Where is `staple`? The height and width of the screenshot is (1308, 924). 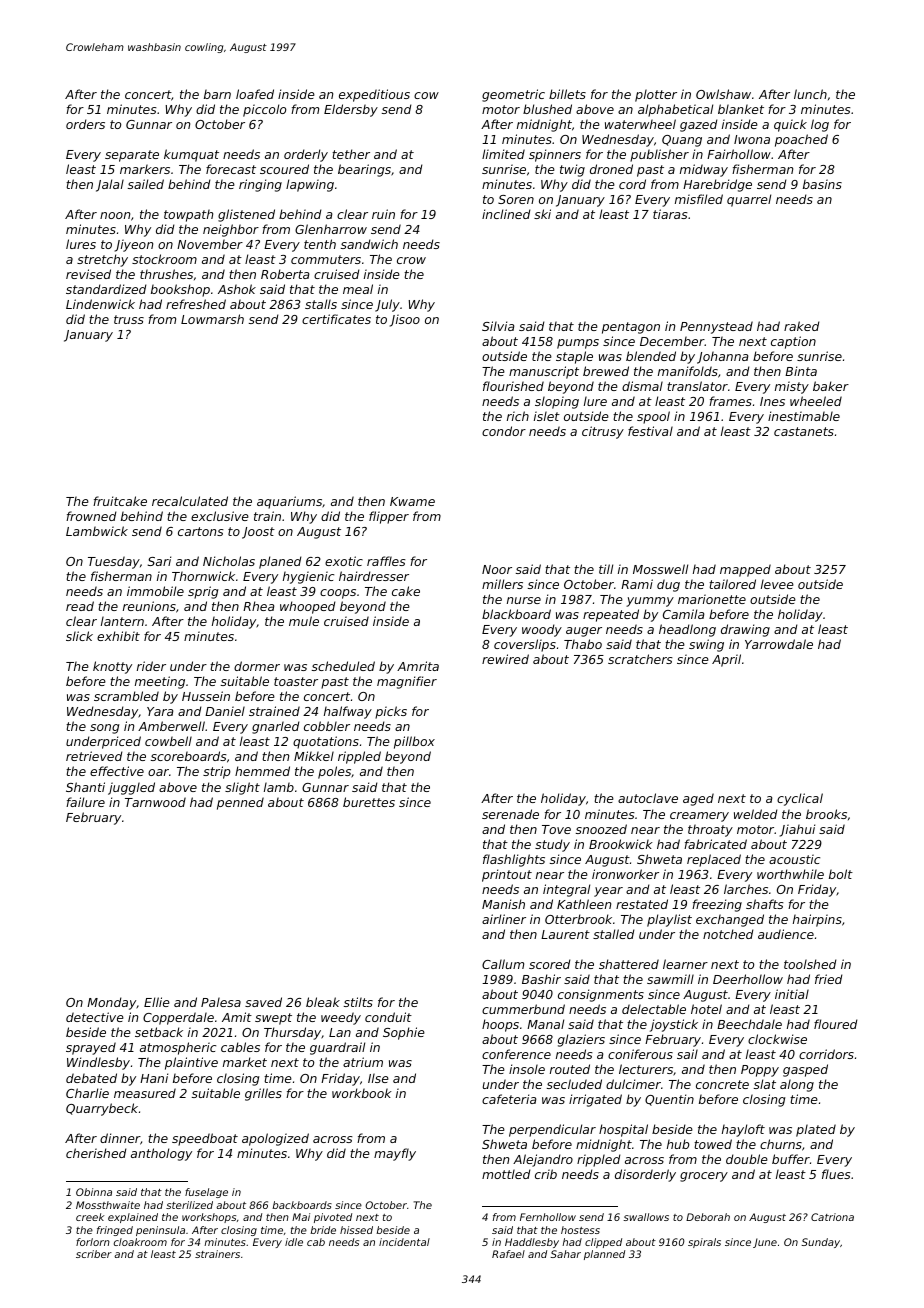
staple is located at coordinates (574, 357).
